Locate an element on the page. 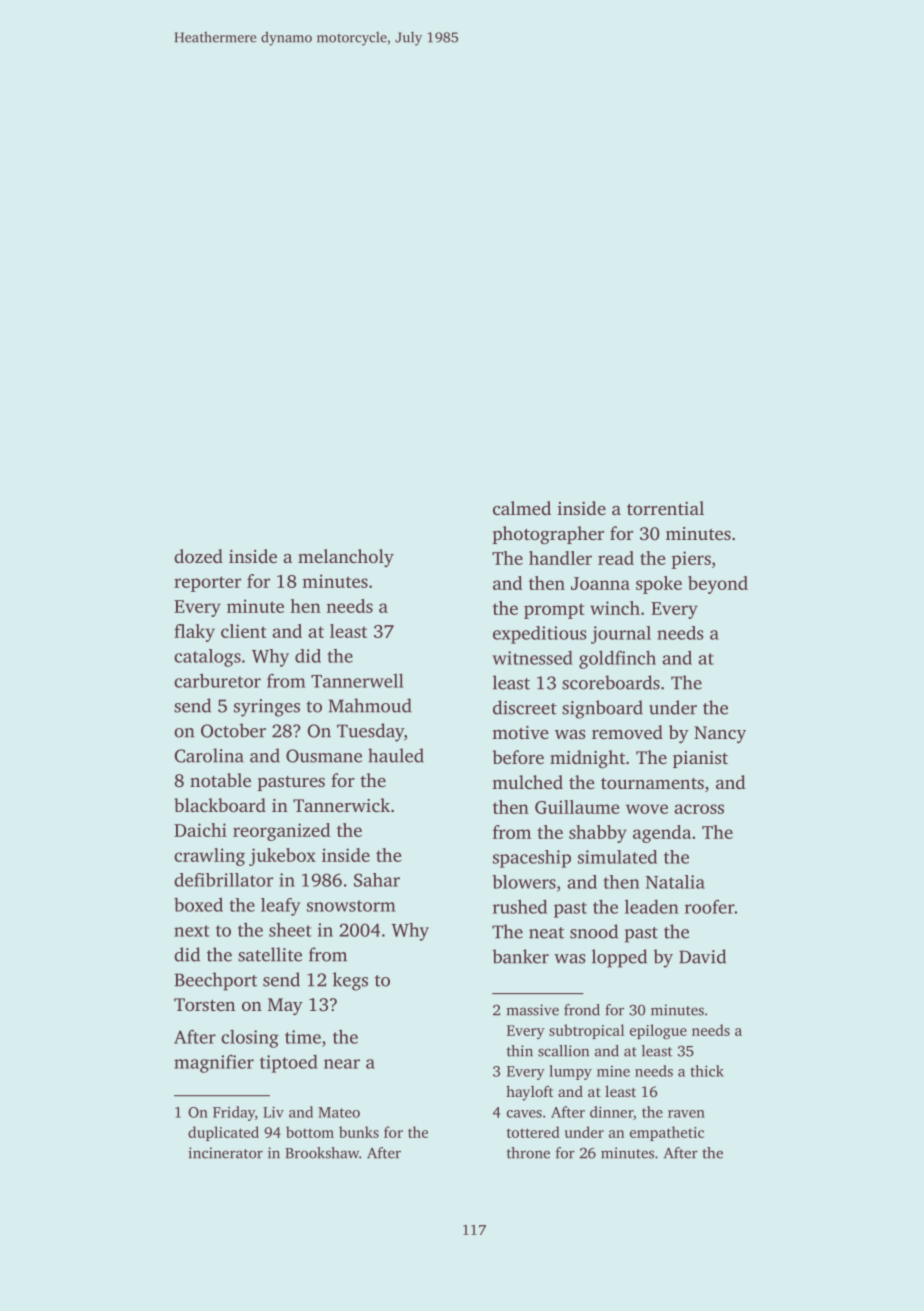 The width and height of the image is (924, 1311). photographer is located at coordinates (548, 535).
